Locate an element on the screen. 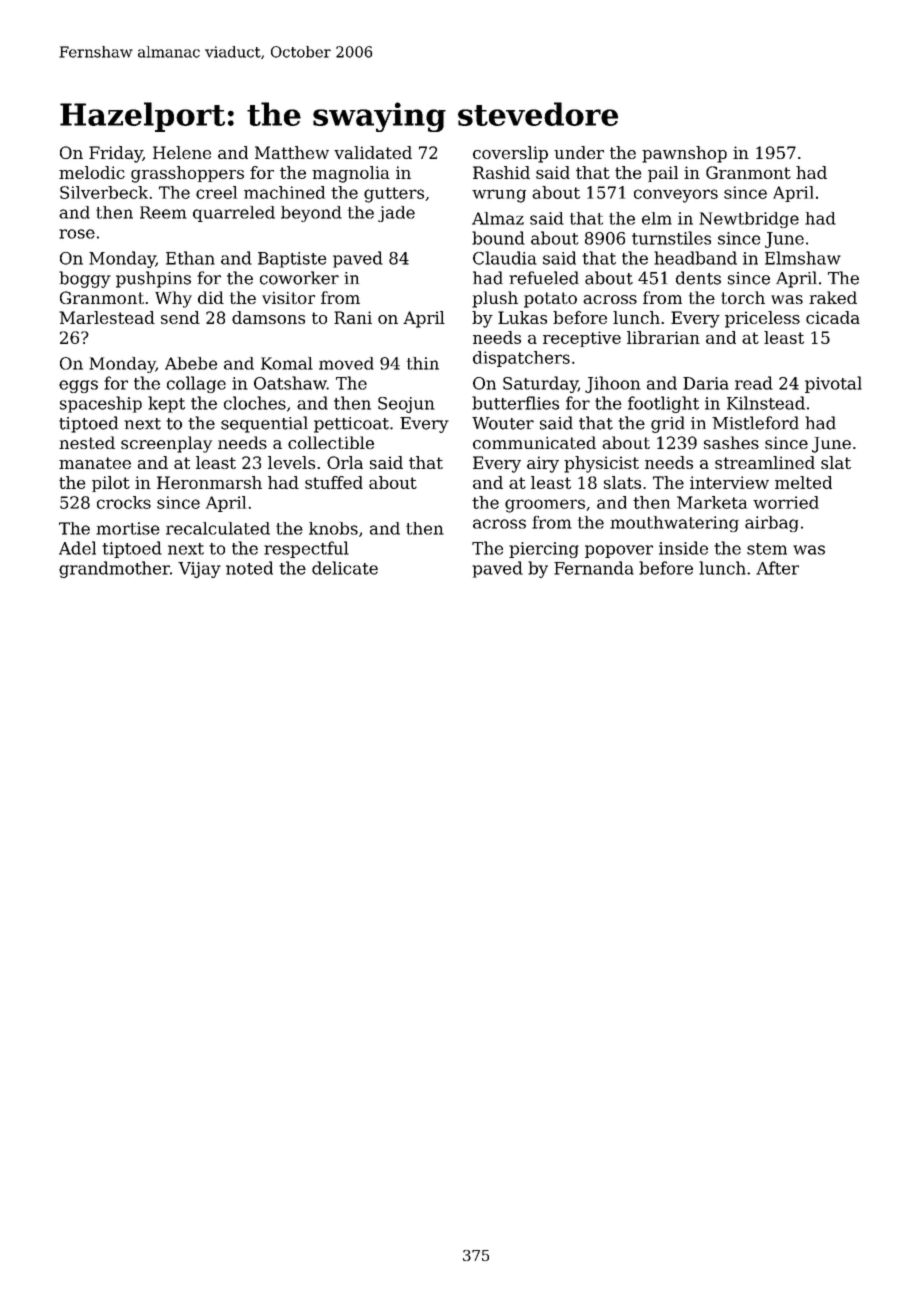 The image size is (924, 1308). recalculated is located at coordinates (218, 528).
